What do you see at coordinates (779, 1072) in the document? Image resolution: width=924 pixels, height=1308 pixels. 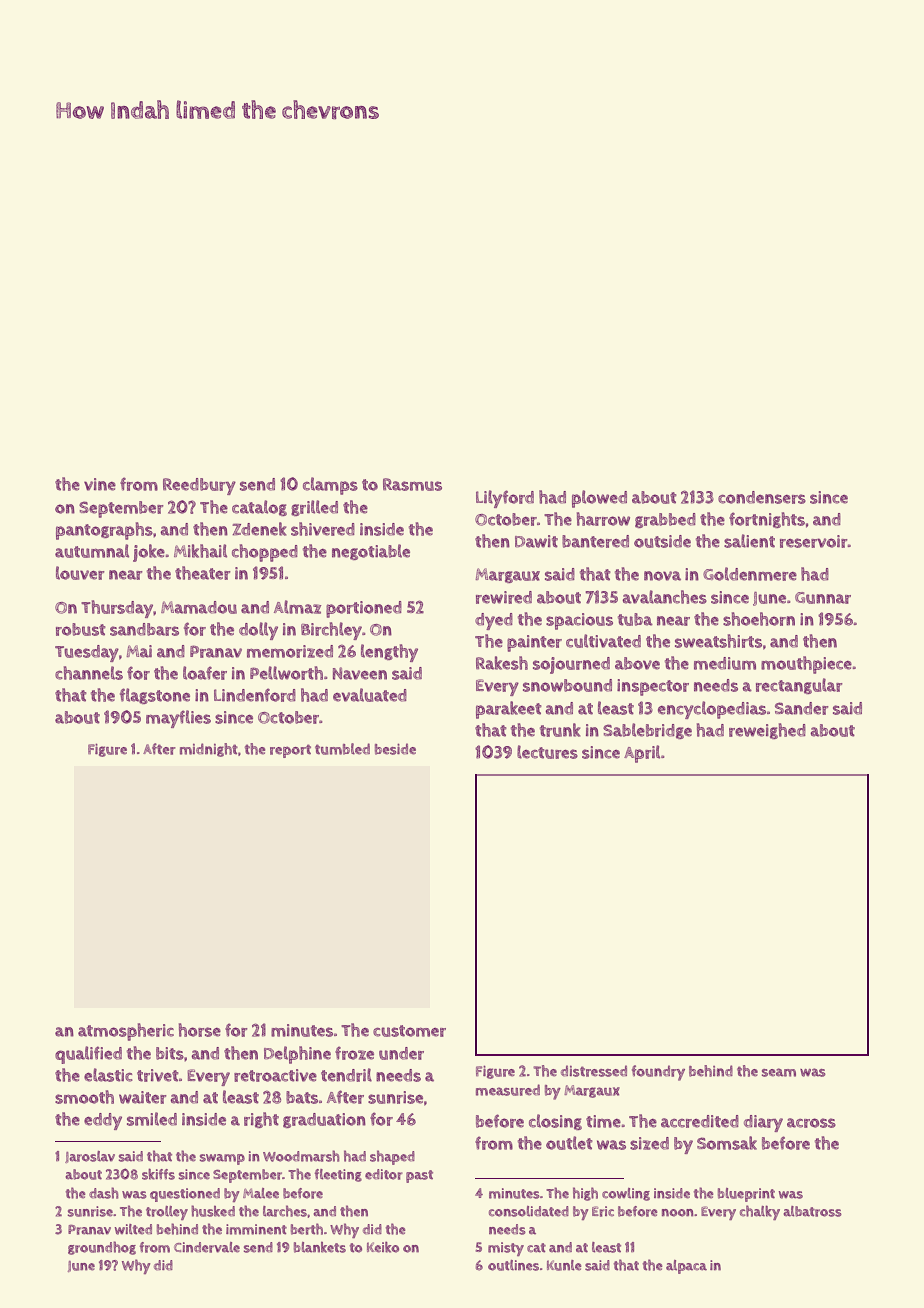 I see `seam` at bounding box center [779, 1072].
